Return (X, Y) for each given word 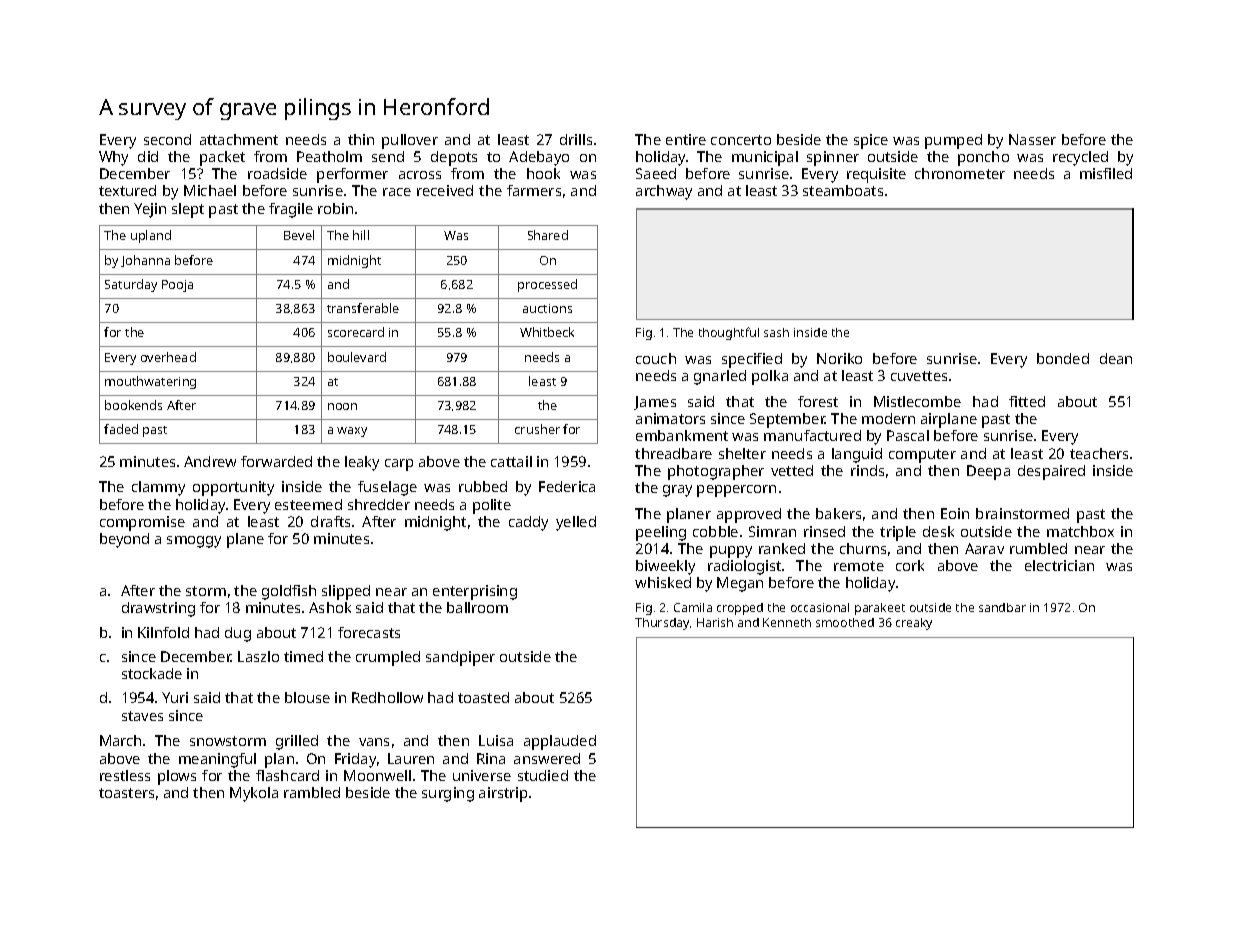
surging (448, 794)
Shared (548, 235)
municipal (765, 158)
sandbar (1002, 607)
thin (361, 139)
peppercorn (736, 491)
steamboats (843, 190)
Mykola (254, 794)
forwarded (276, 461)
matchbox (1080, 531)
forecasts (369, 632)
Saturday (131, 285)
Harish (715, 622)
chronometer (960, 173)
